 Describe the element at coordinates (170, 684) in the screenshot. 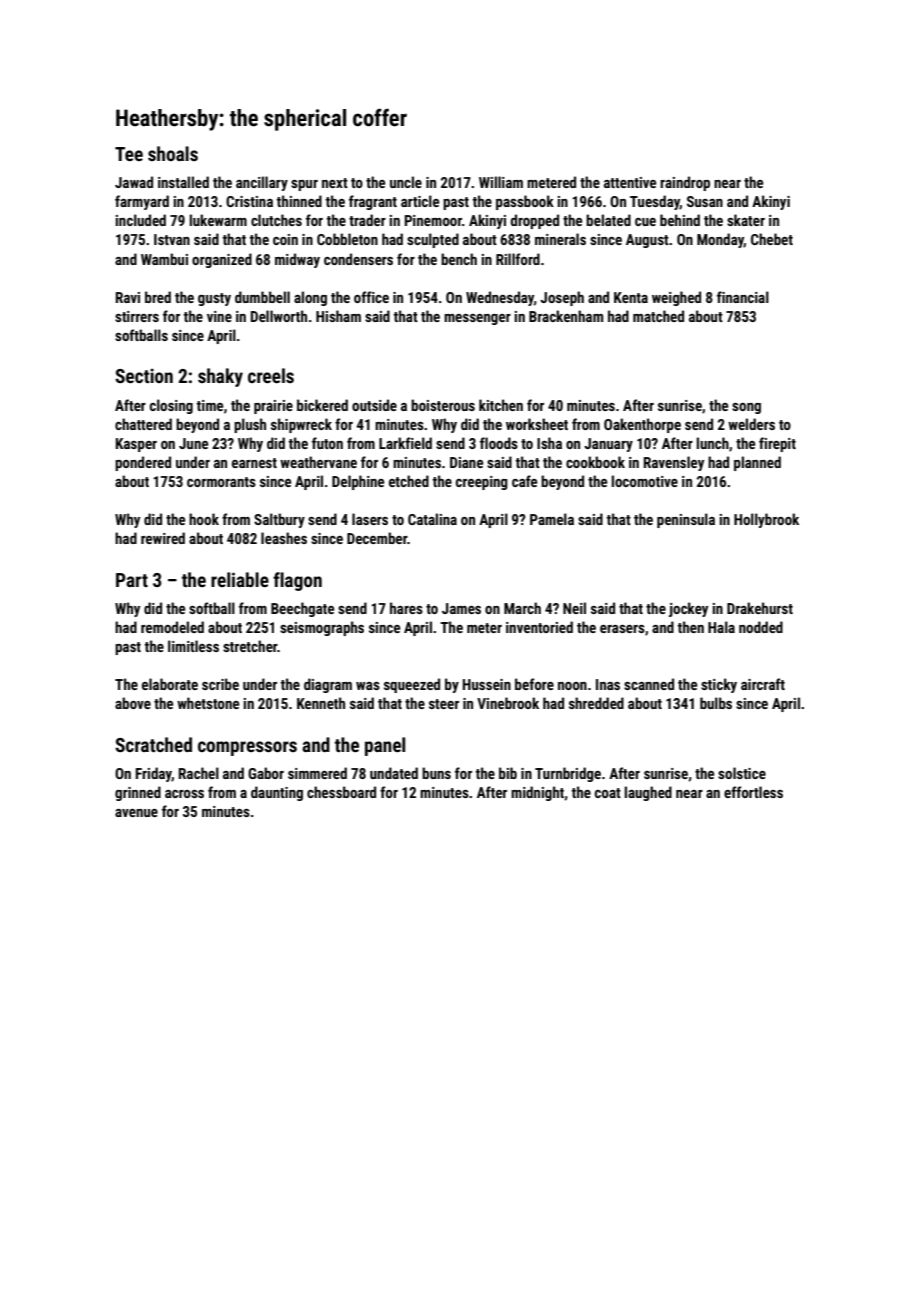

I see `elaborate` at that location.
